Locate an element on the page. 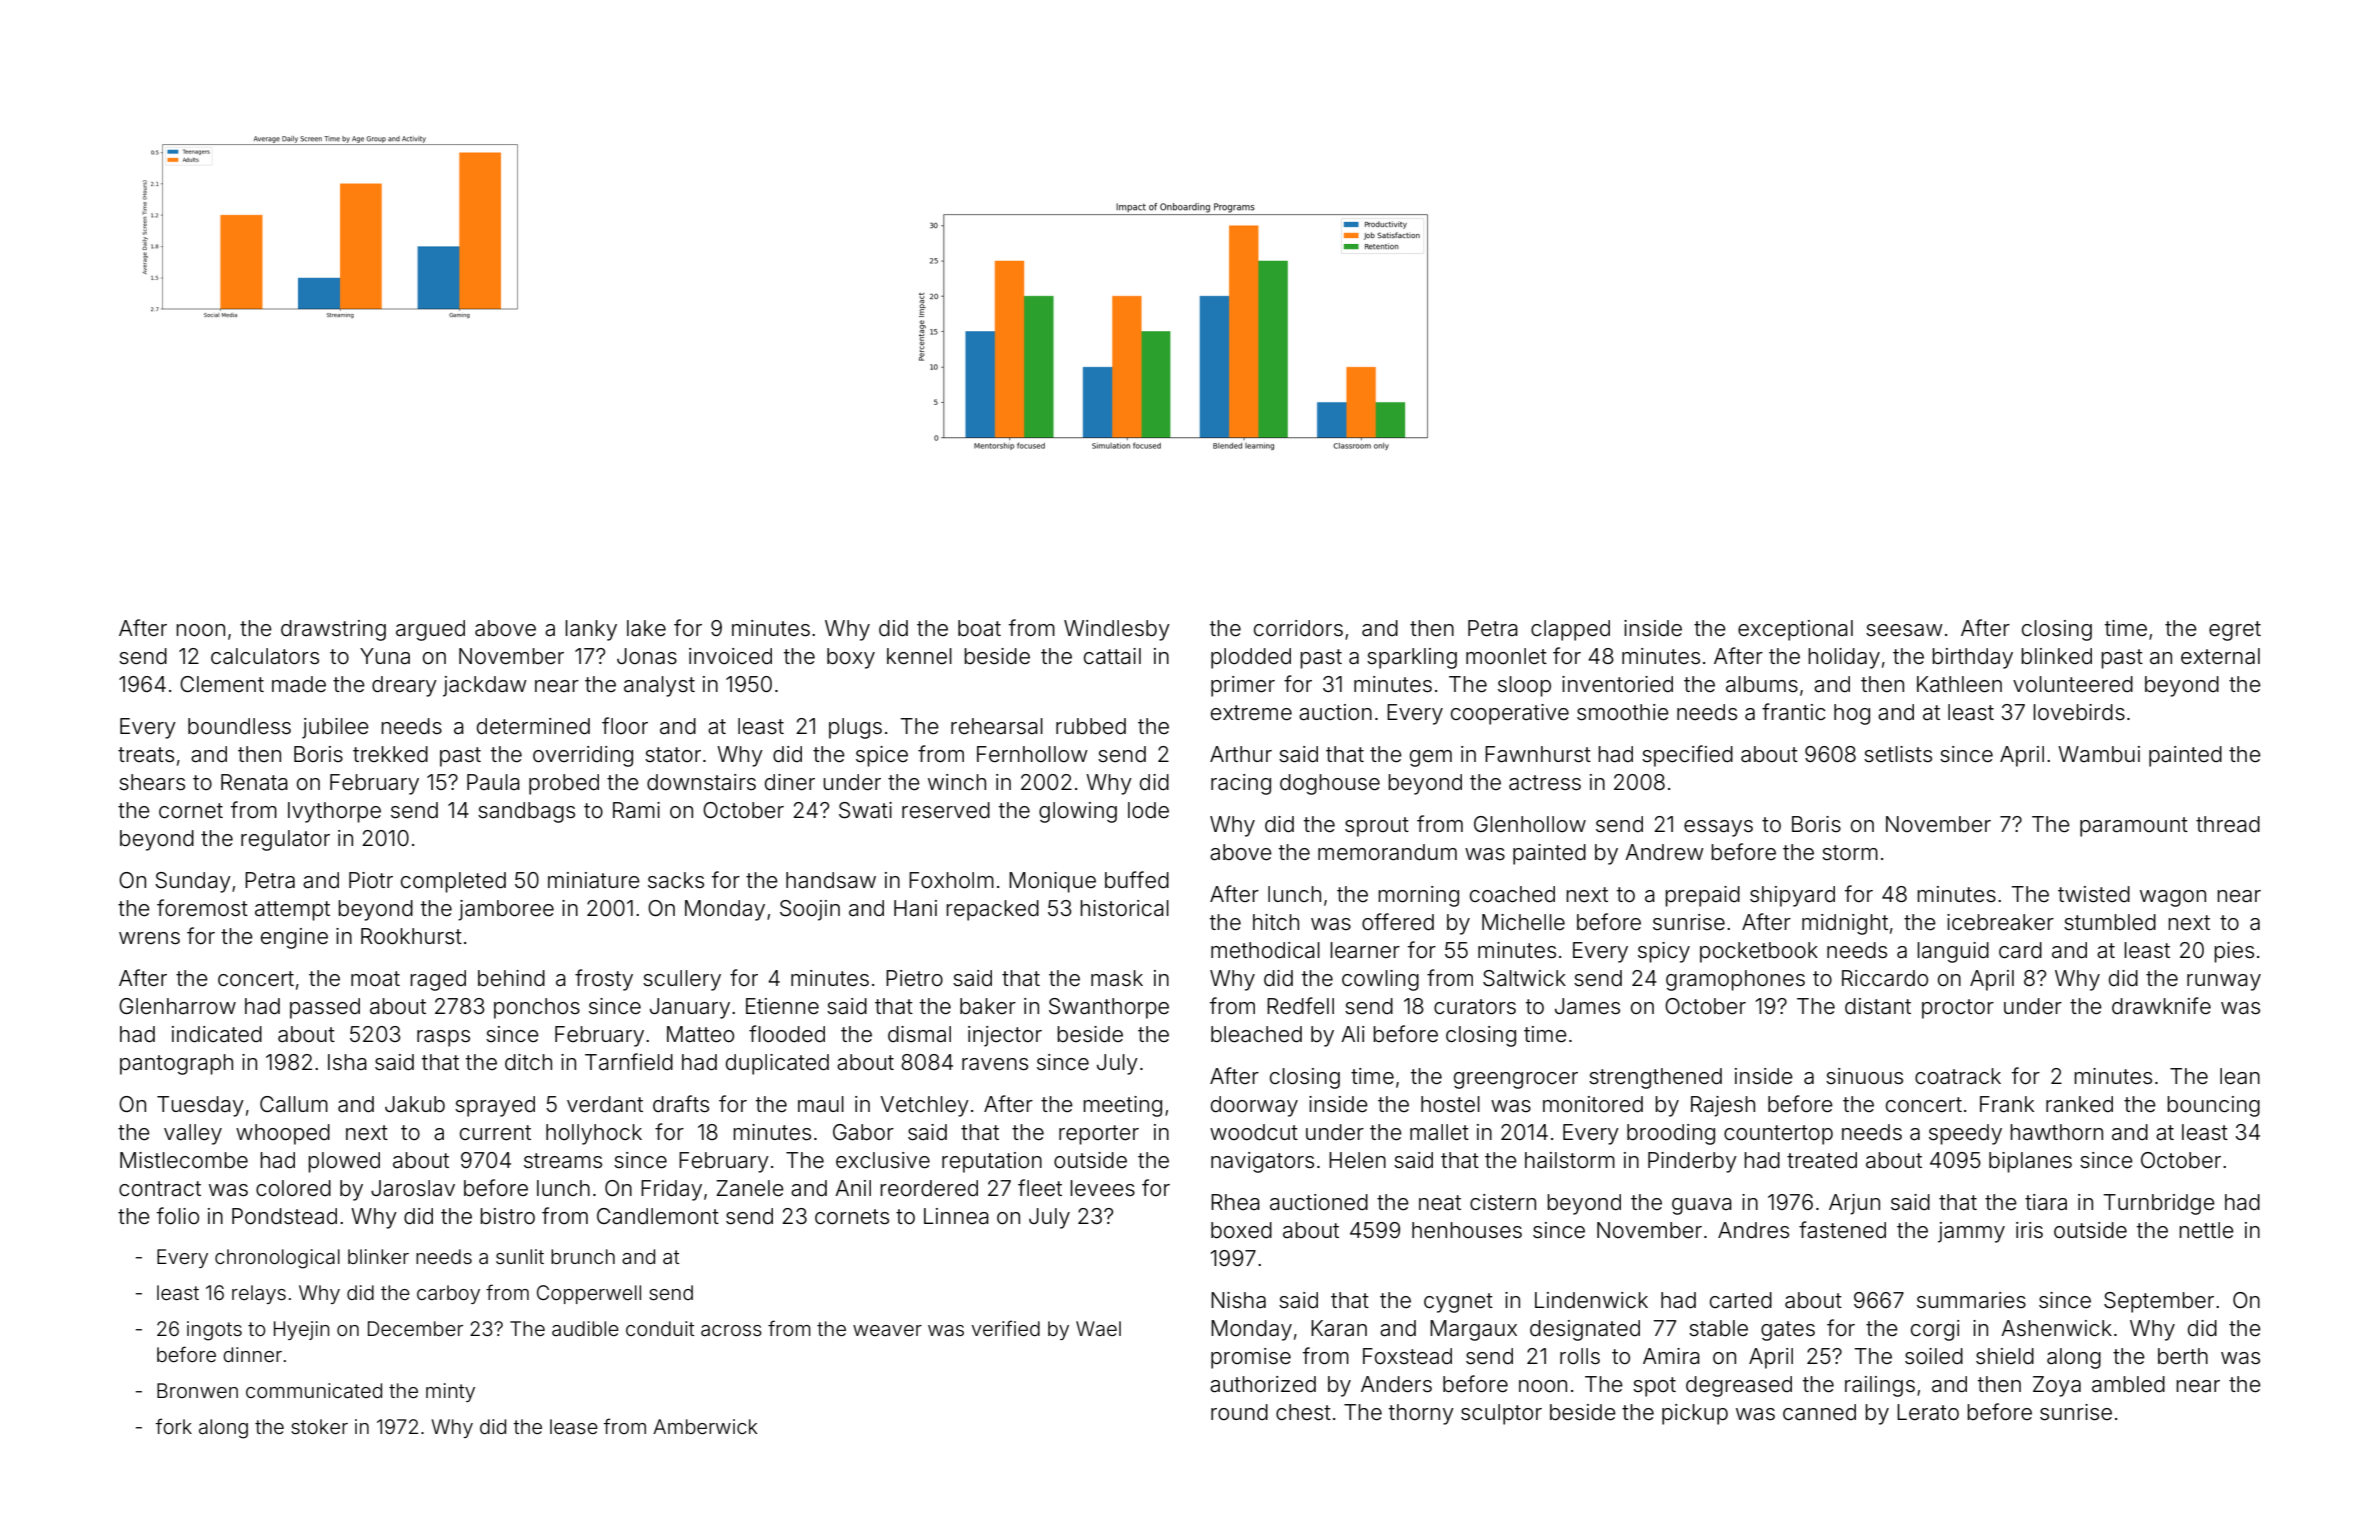 This document has height=1540, width=2380. dismal is located at coordinates (919, 1034).
